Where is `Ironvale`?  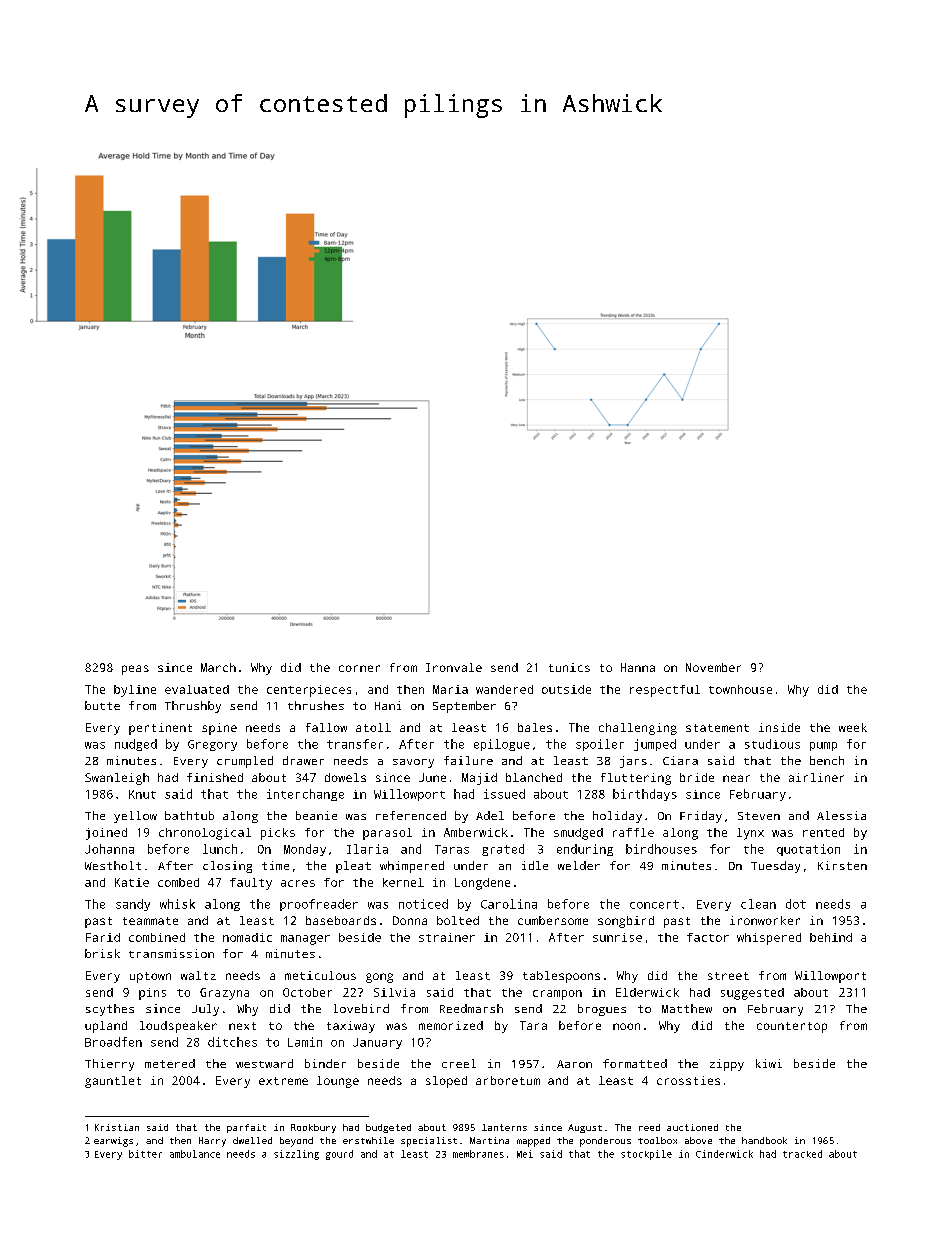 Ironvale is located at coordinates (454, 667).
